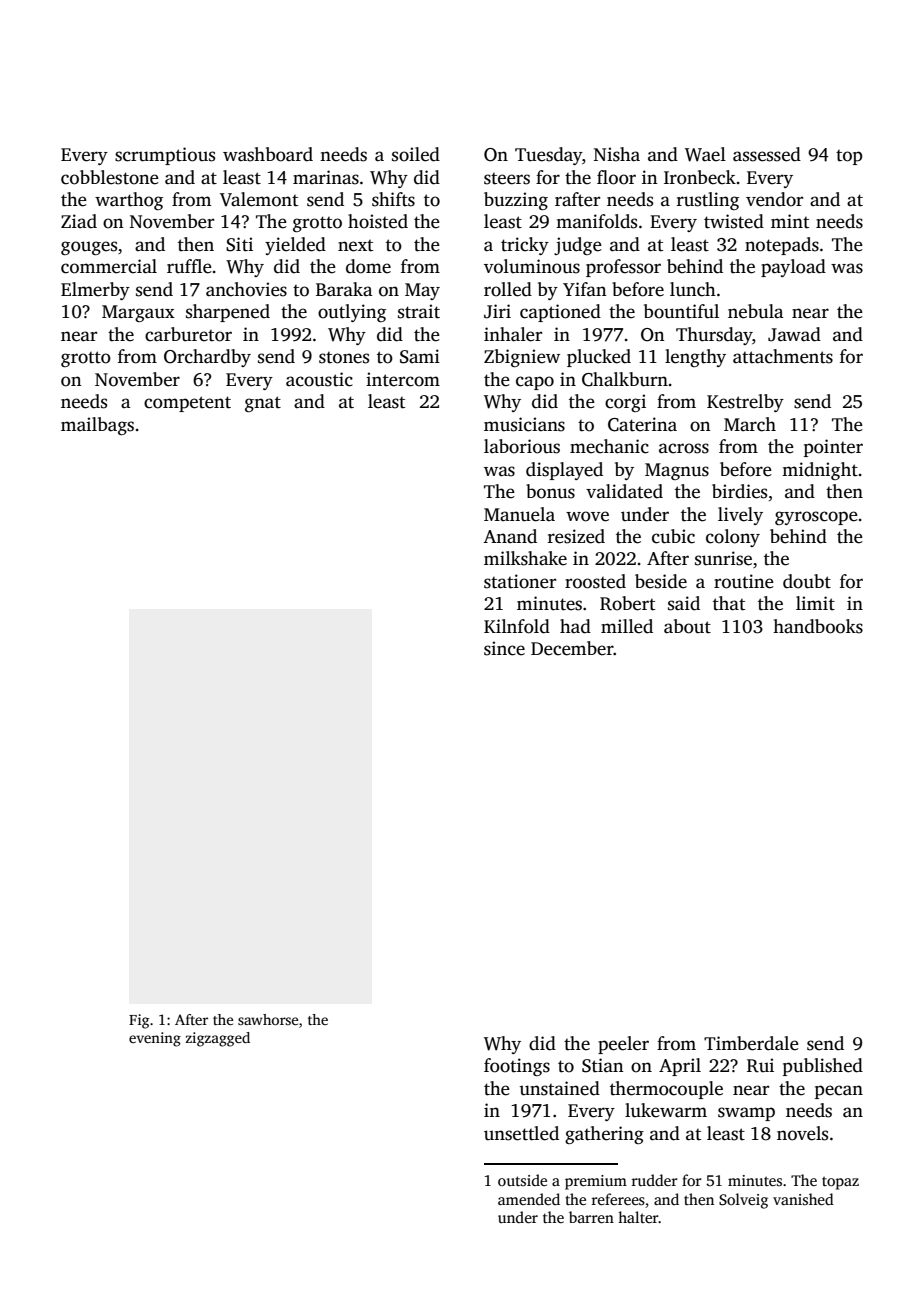 This page has height=1311, width=924. Describe the element at coordinates (155, 1039) in the page. I see `evening` at that location.
